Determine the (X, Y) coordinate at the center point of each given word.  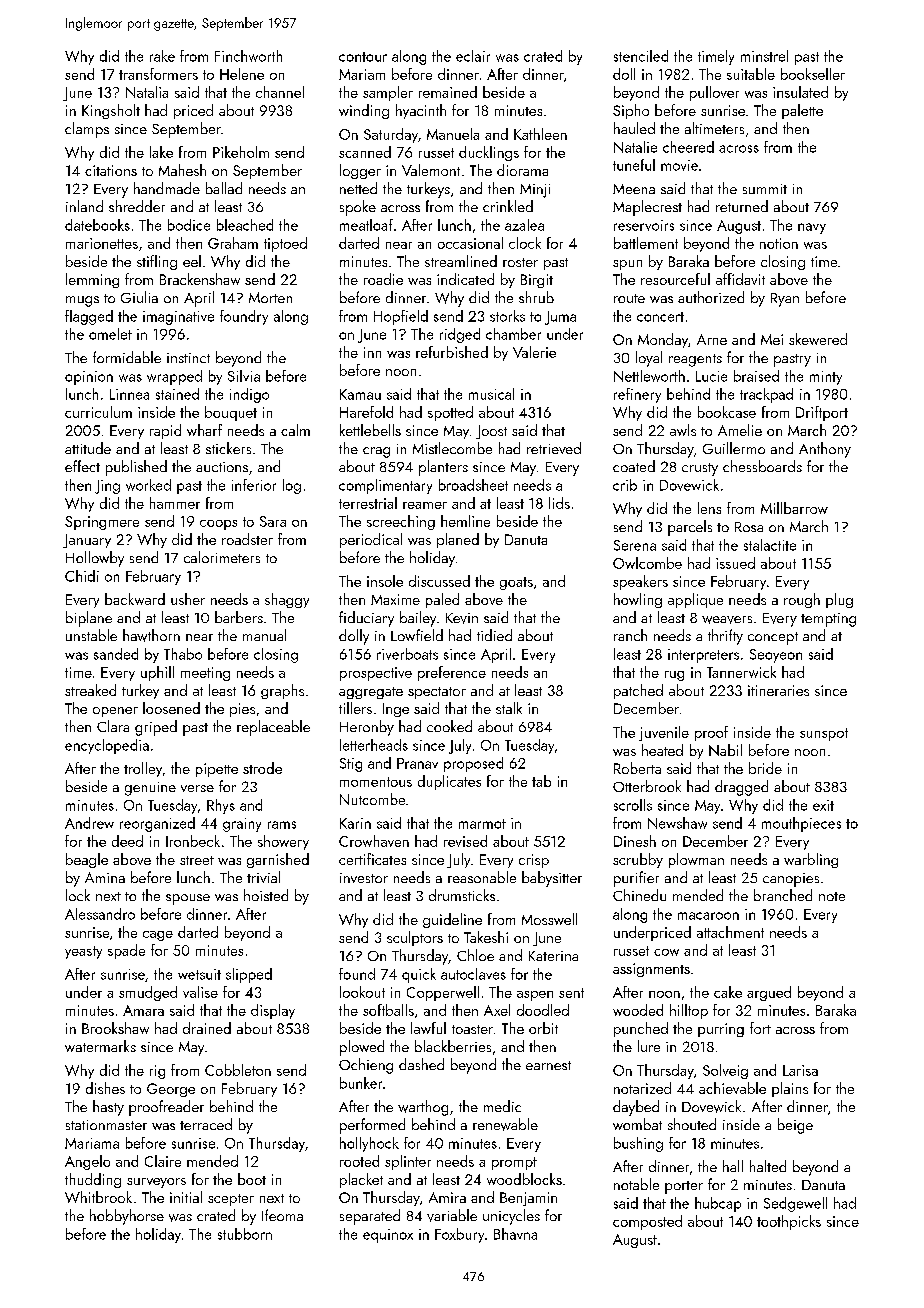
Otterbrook (647, 786)
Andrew (89, 823)
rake (162, 56)
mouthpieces (801, 824)
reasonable (482, 877)
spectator (437, 693)
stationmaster (106, 1125)
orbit (543, 1028)
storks (507, 316)
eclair (473, 56)
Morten (270, 297)
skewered (818, 339)
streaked (90, 690)
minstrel (764, 56)
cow (666, 952)
